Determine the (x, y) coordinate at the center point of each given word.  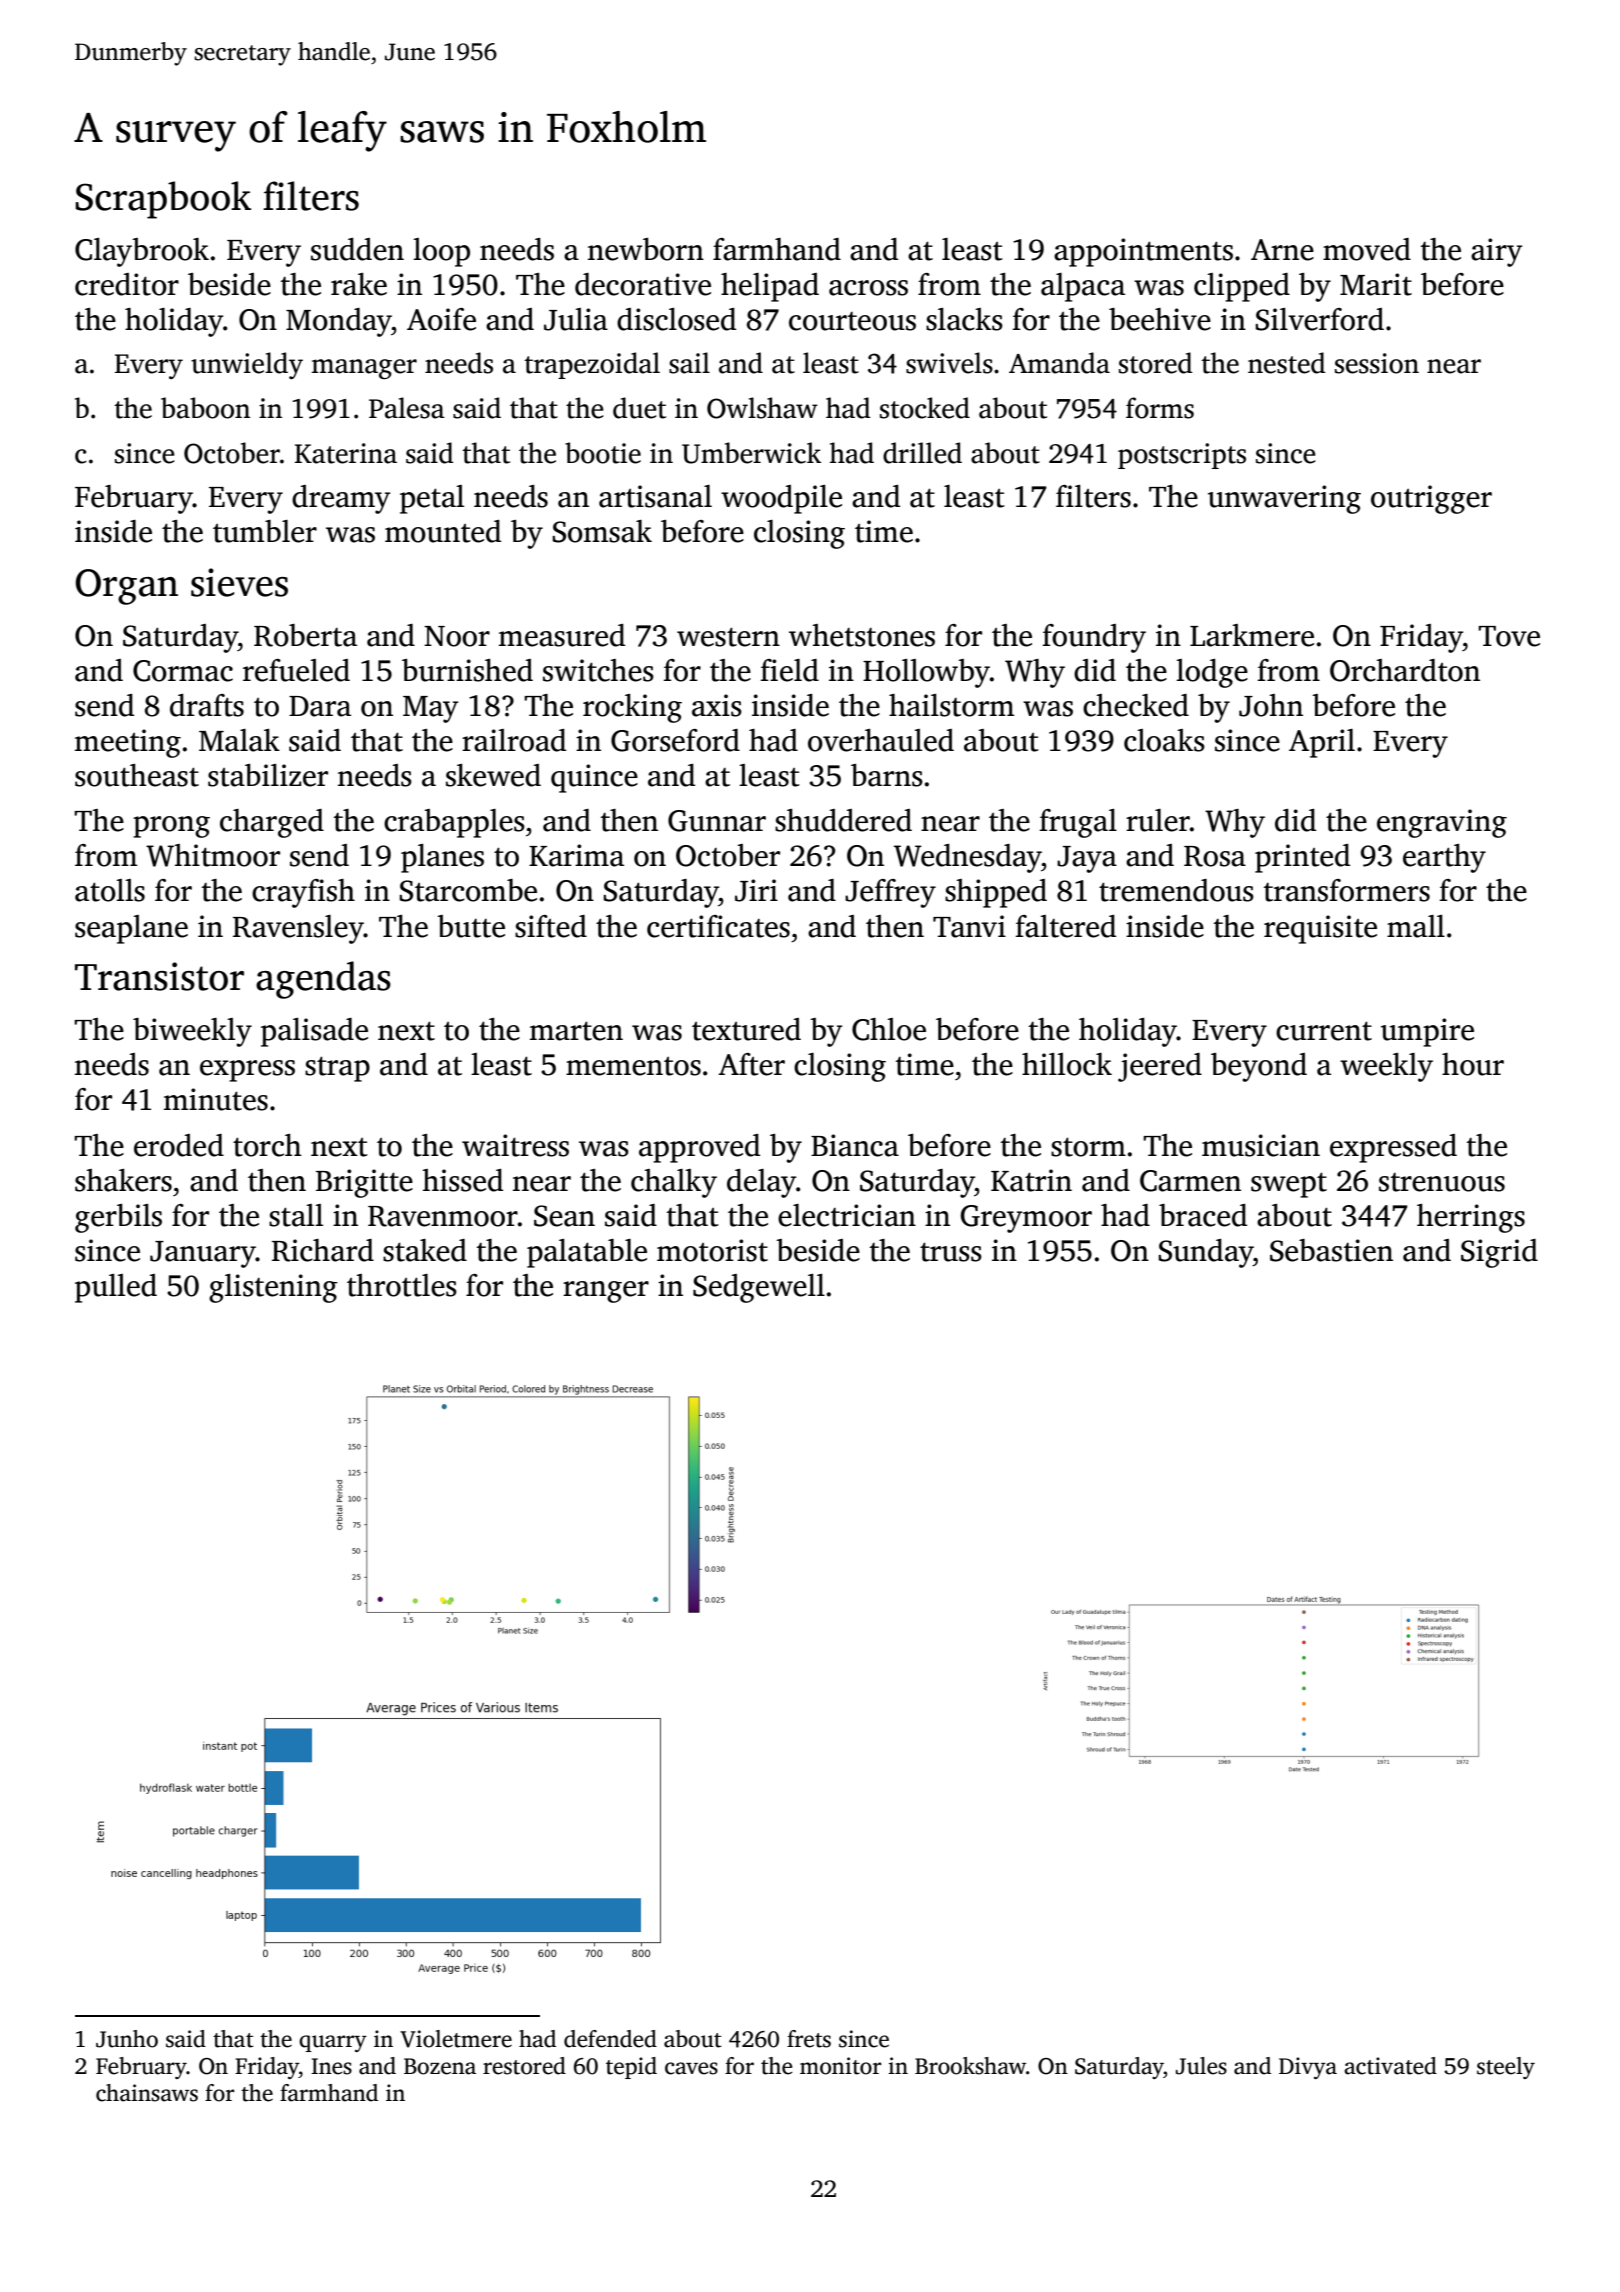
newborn (646, 249)
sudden (357, 249)
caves (691, 2068)
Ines (331, 2066)
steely (1506, 2068)
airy (1497, 252)
